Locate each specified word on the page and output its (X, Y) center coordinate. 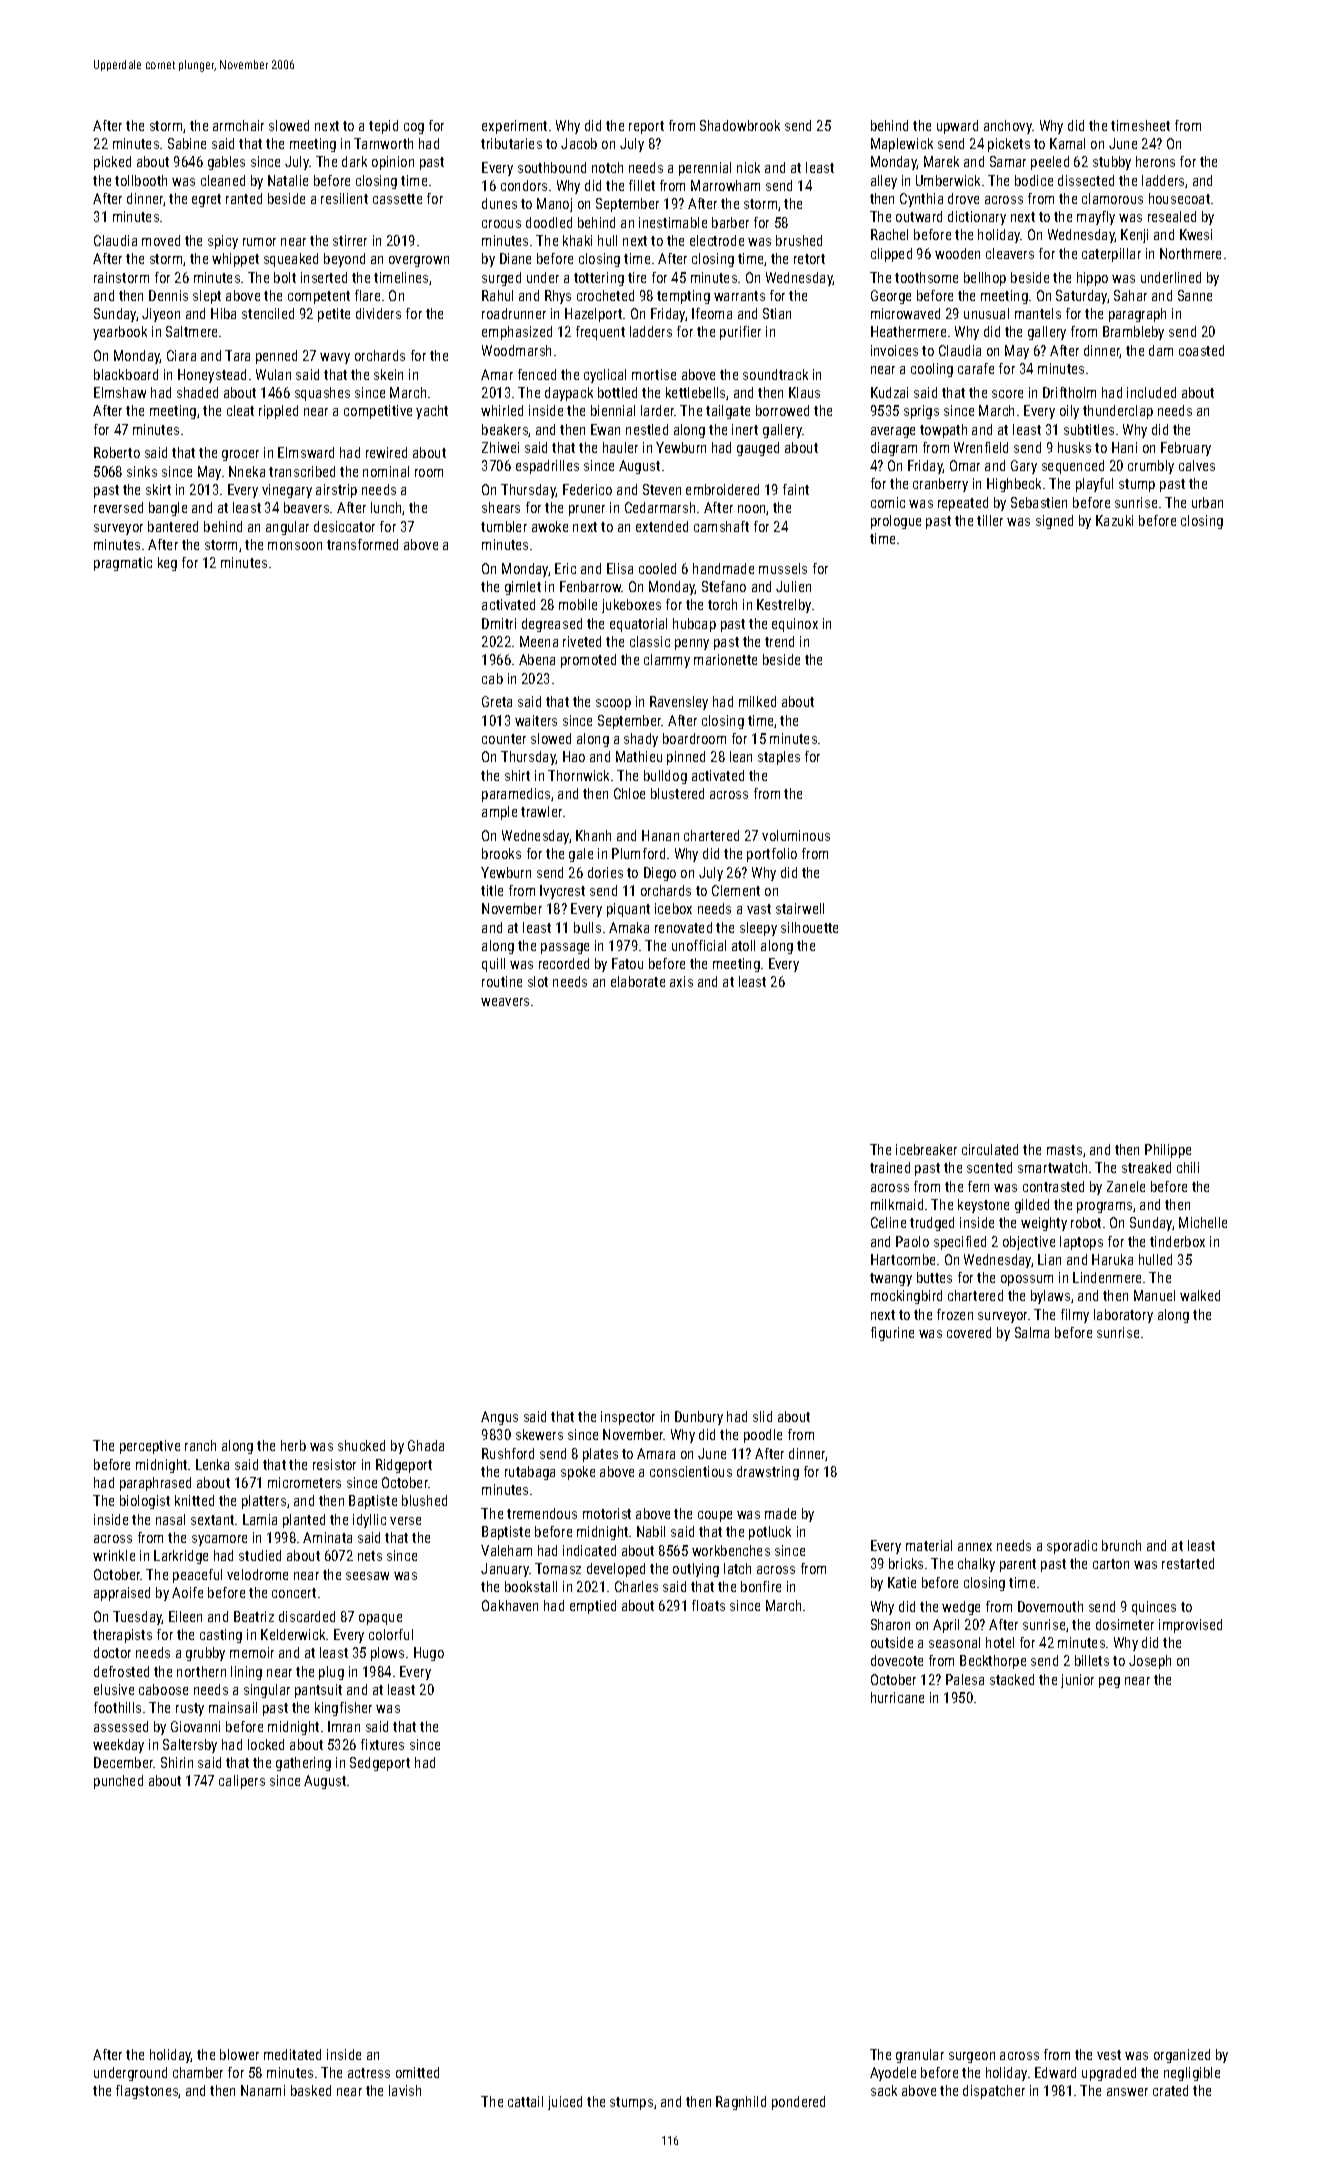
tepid (383, 127)
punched (118, 1782)
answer (1127, 2092)
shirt (517, 775)
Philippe (1168, 1151)
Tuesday (137, 1618)
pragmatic (123, 564)
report (646, 127)
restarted (1188, 1563)
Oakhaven (510, 1605)
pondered (798, 2103)
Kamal (1067, 143)
